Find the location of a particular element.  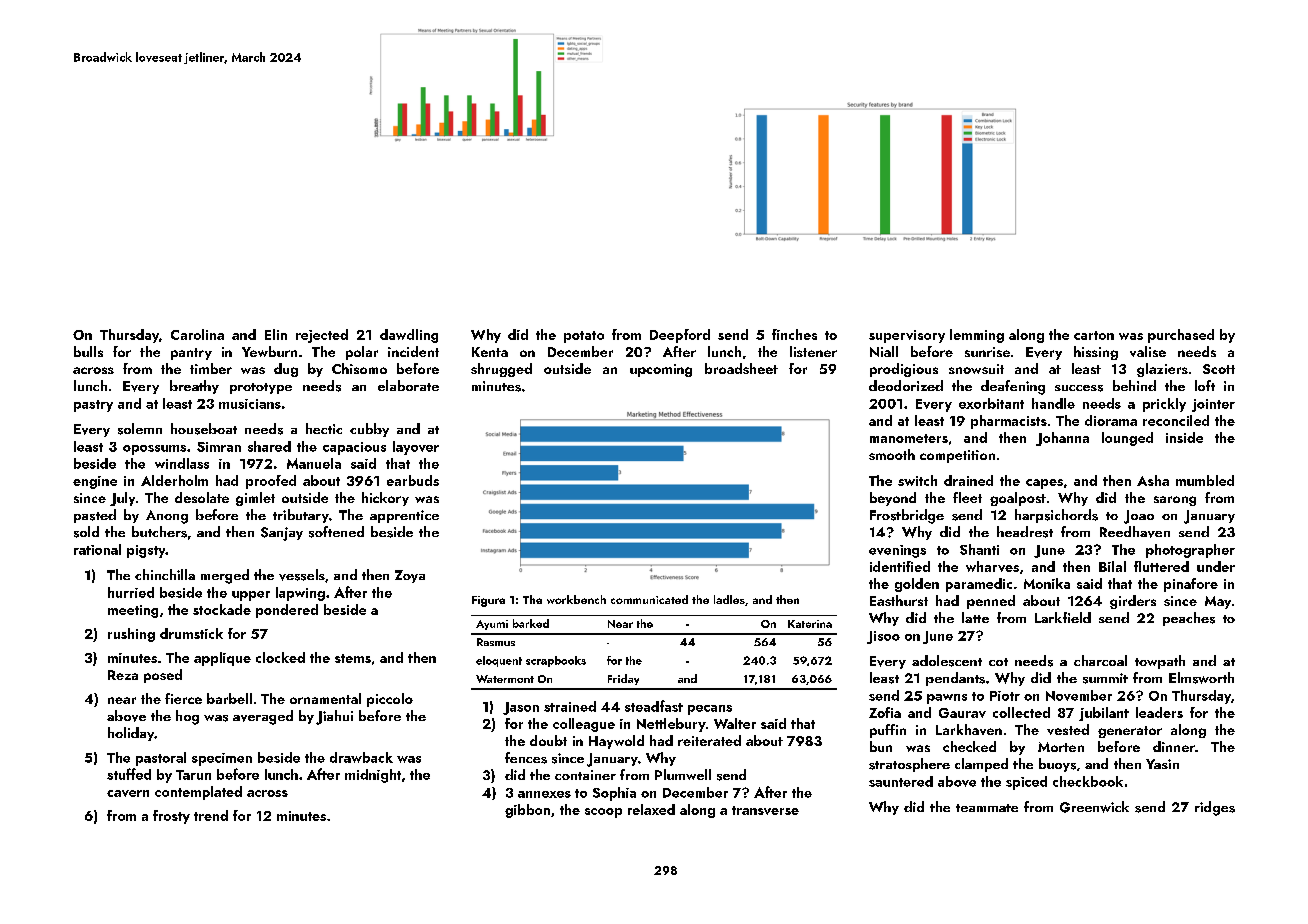

Deepford is located at coordinates (680, 336).
